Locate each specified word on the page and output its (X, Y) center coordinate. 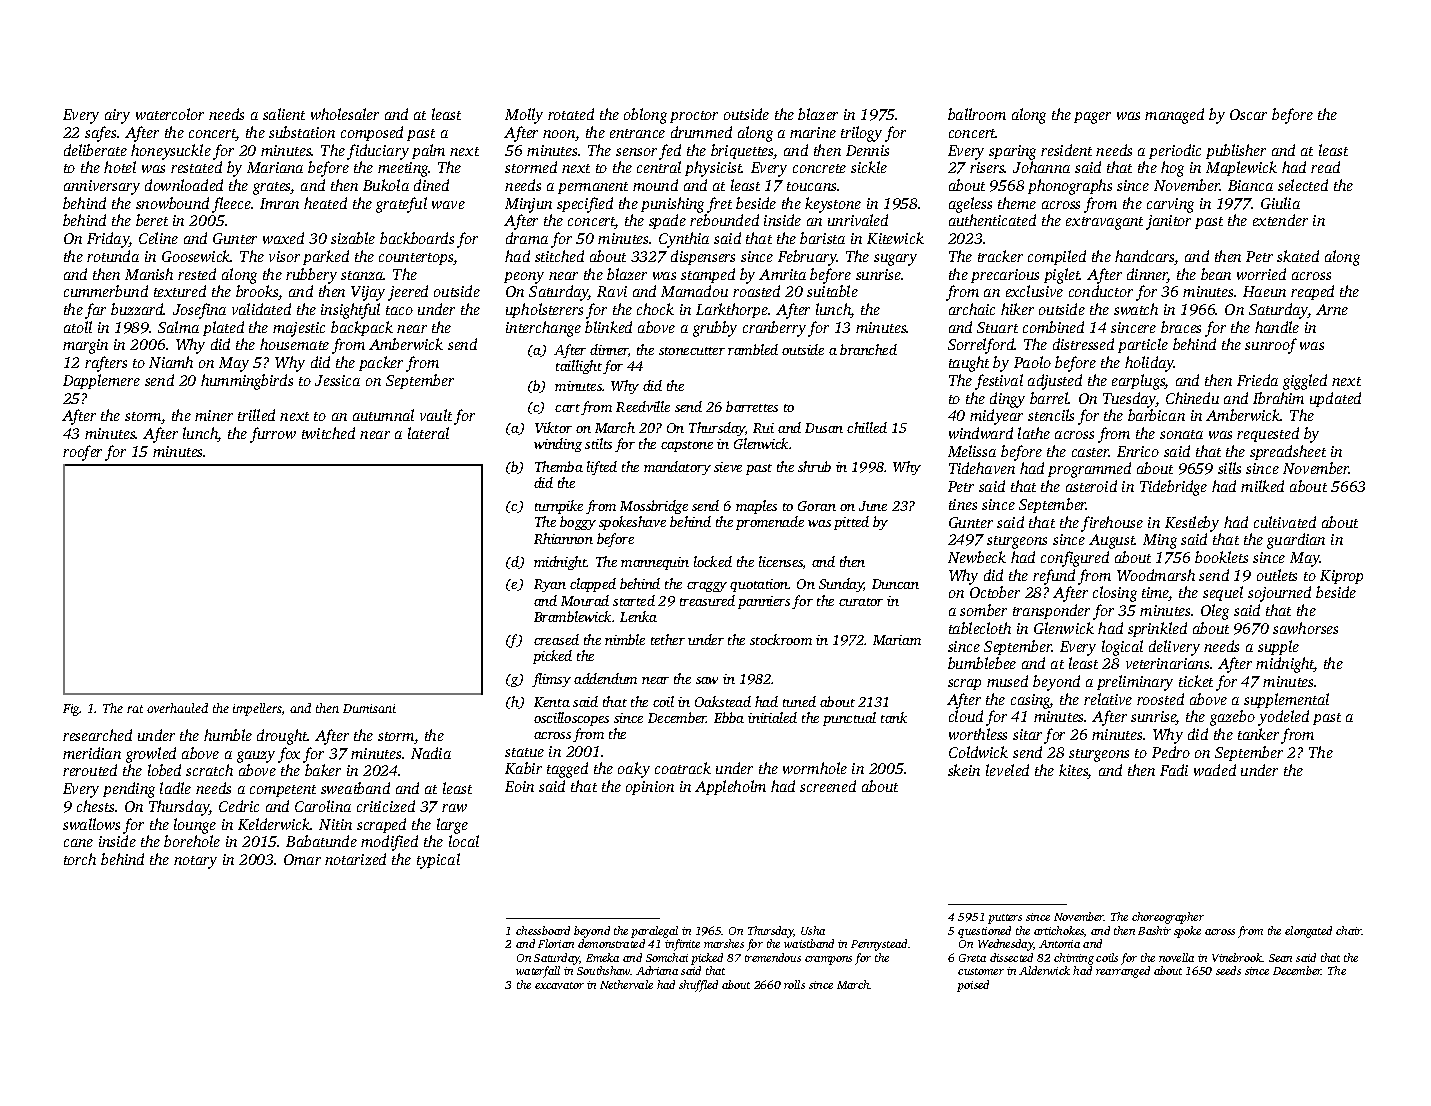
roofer (82, 453)
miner (214, 415)
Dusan (824, 428)
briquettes (742, 151)
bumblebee (982, 663)
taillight (579, 367)
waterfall (538, 972)
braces (1181, 327)
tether (668, 639)
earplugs (1138, 382)
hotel (120, 167)
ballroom (977, 114)
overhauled (177, 708)
